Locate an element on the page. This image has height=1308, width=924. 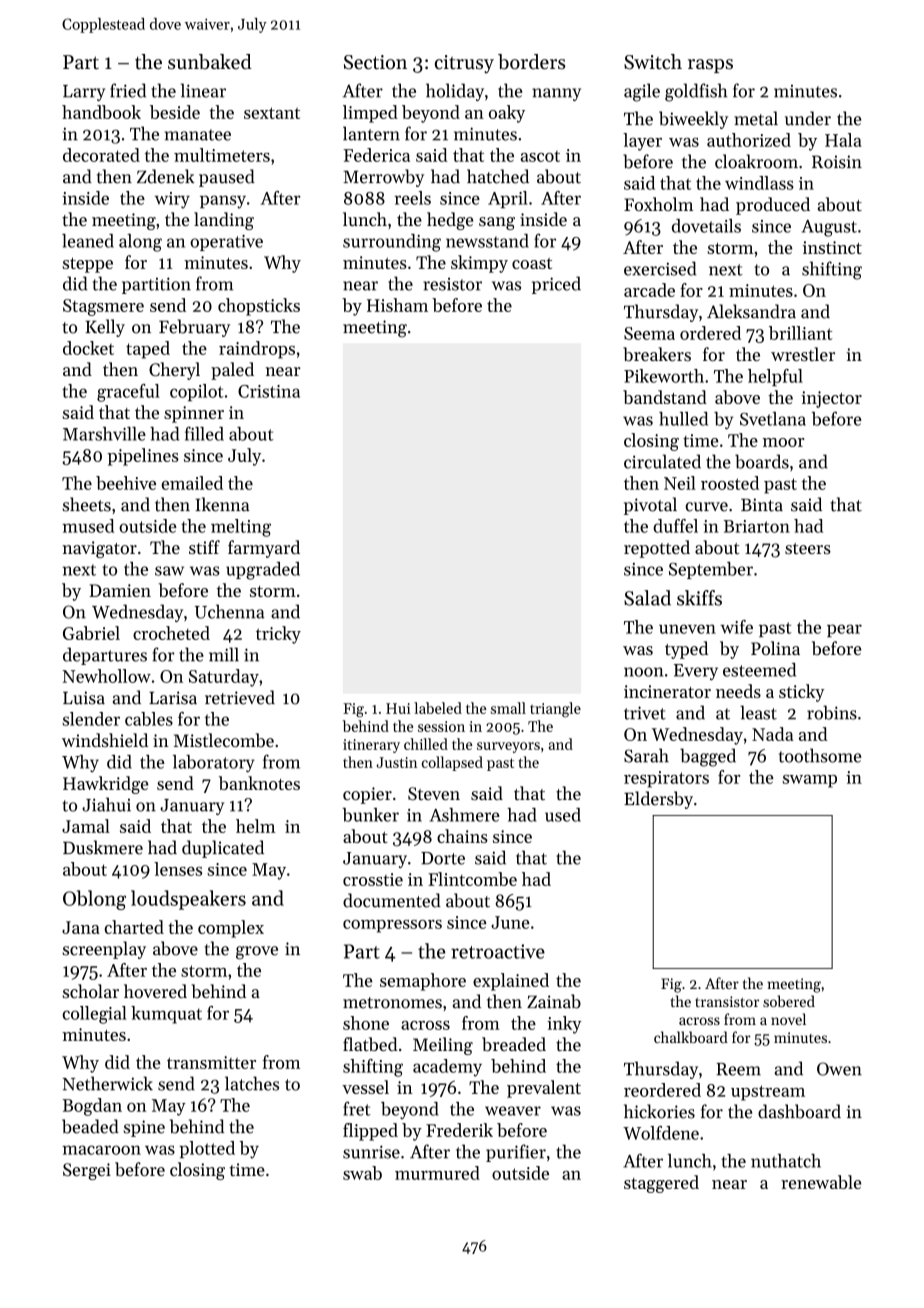
rasps is located at coordinates (710, 66).
